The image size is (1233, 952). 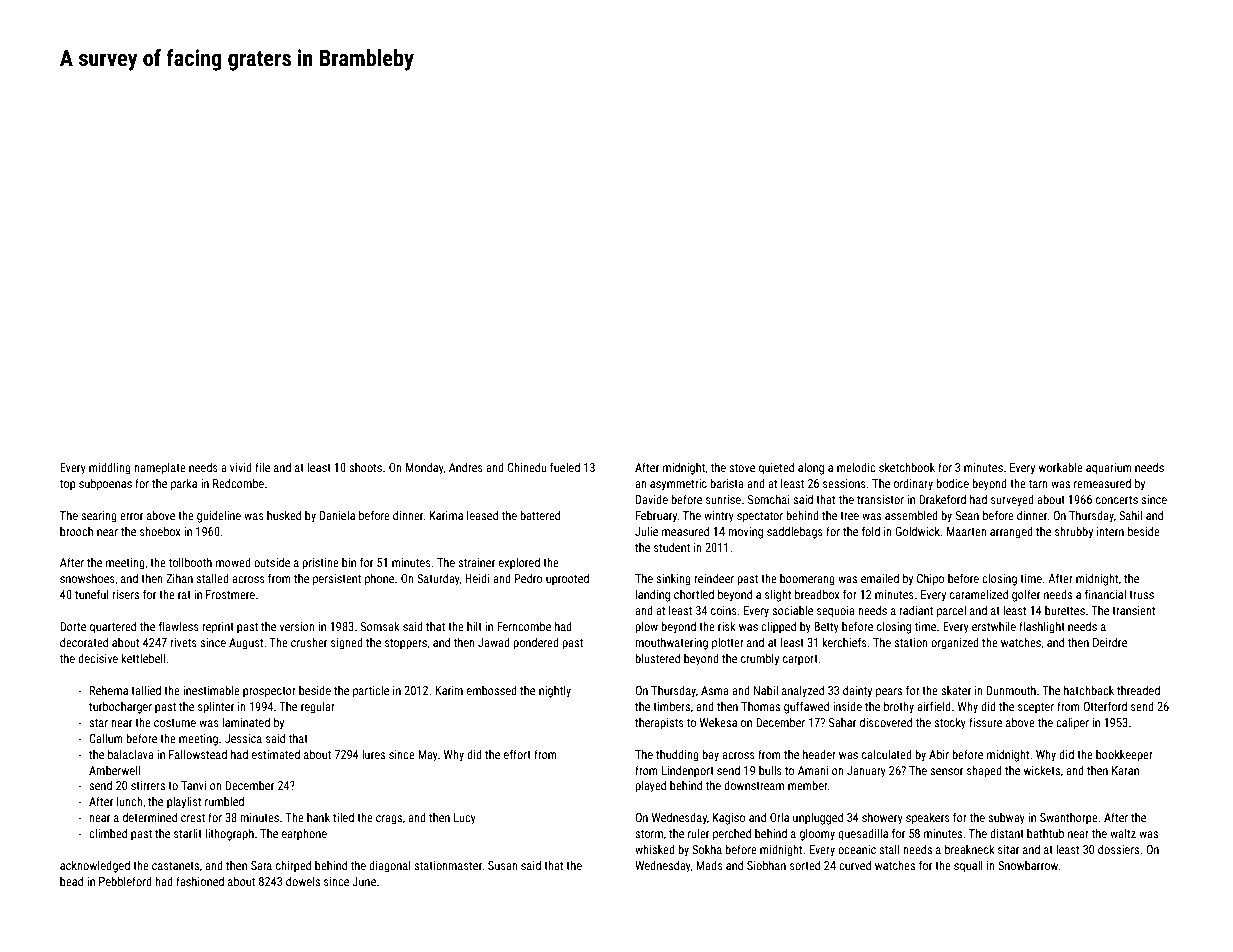 I want to click on nameplate, so click(x=160, y=468).
